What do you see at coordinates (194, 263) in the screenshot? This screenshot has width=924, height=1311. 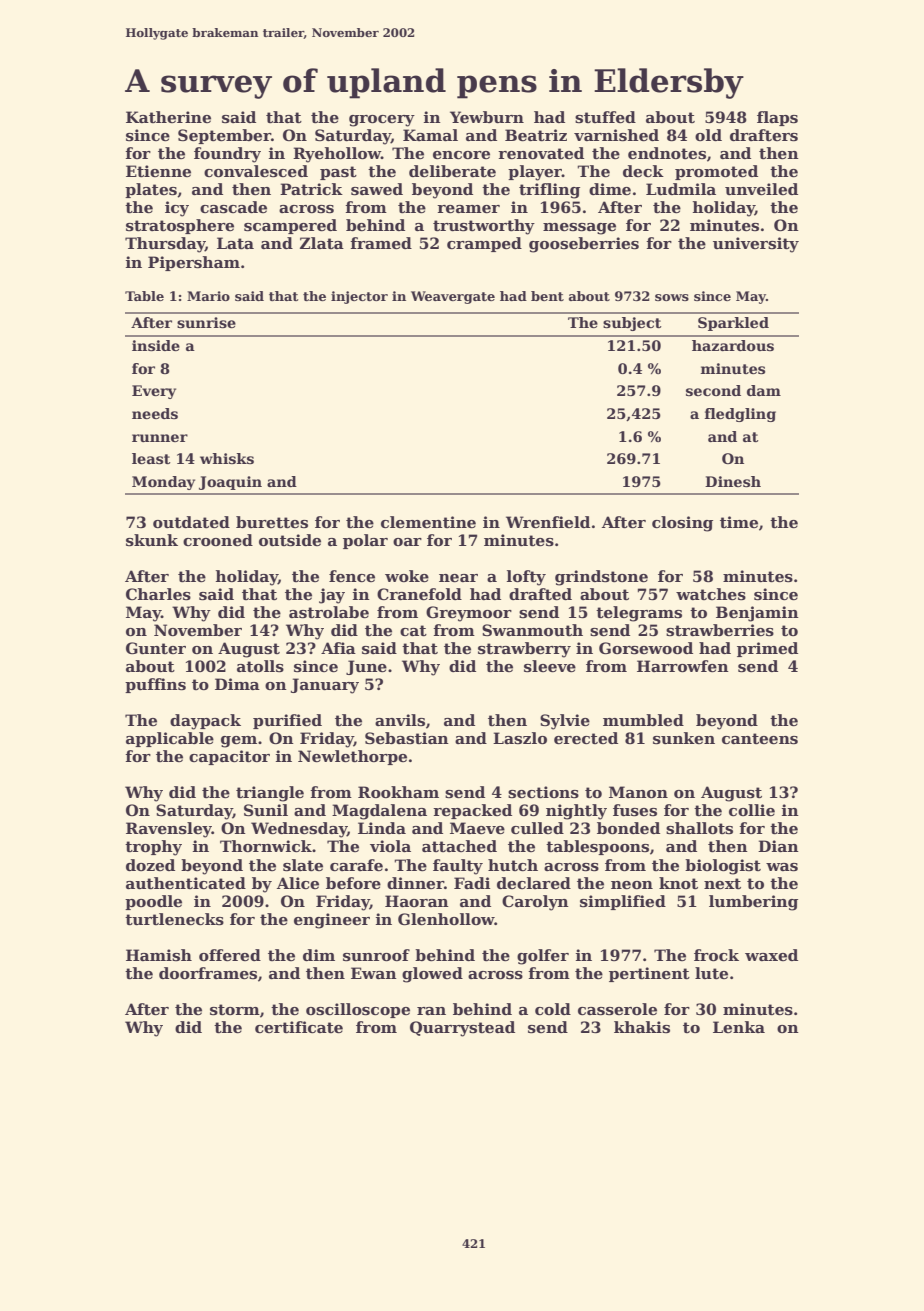 I see `Pipersham` at bounding box center [194, 263].
